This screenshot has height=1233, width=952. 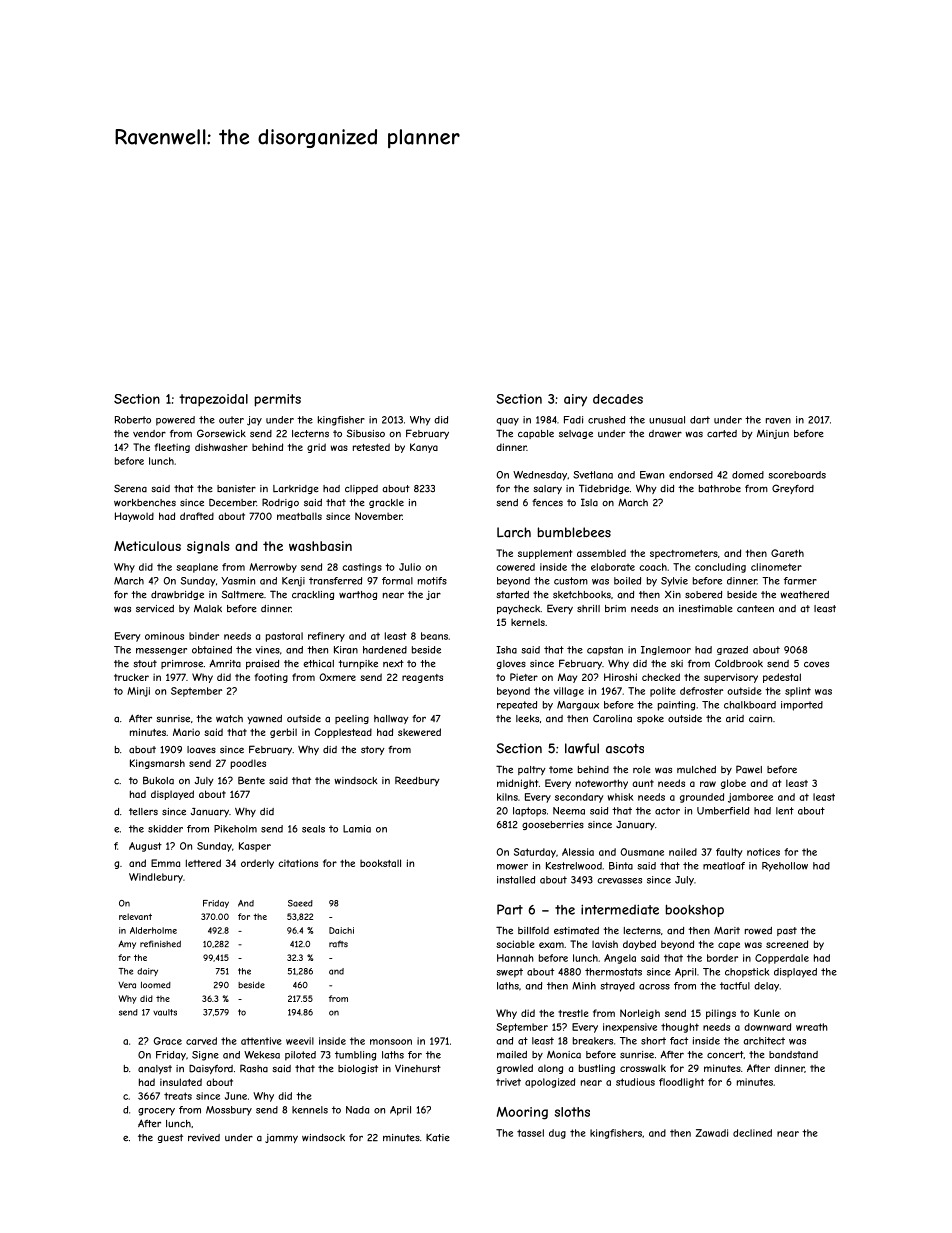 What do you see at coordinates (438, 1138) in the screenshot?
I see `Katie` at bounding box center [438, 1138].
